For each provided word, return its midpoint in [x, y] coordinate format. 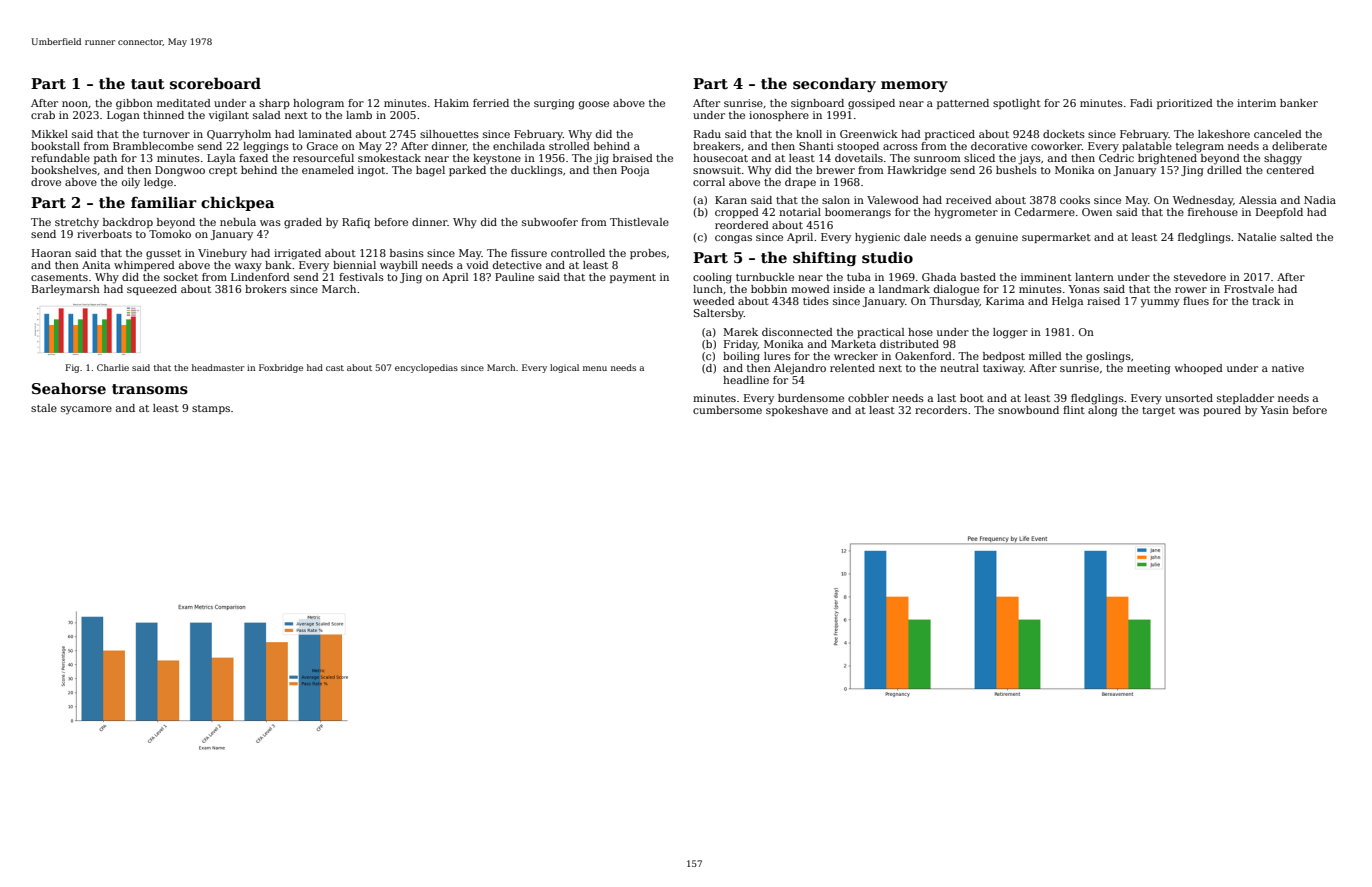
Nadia [1320, 200]
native [1288, 368]
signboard [817, 104]
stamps [211, 409]
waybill [399, 266]
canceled [1278, 134]
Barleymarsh [66, 290]
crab [43, 115]
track [1266, 301]
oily [131, 183]
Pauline [514, 277]
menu [595, 368]
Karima [1005, 301]
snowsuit [717, 170]
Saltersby [719, 314]
